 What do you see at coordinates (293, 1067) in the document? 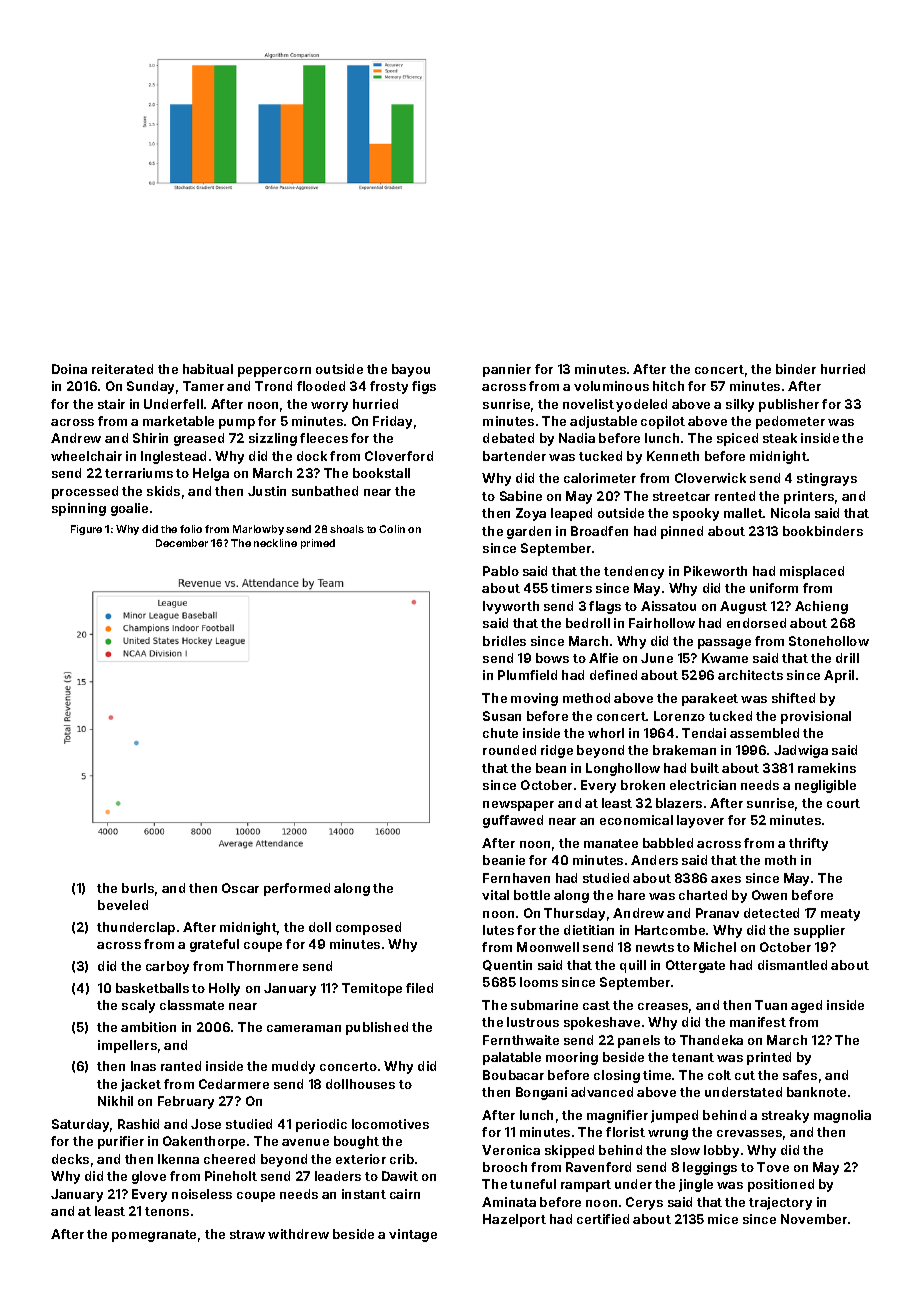
I see `muddy` at bounding box center [293, 1067].
